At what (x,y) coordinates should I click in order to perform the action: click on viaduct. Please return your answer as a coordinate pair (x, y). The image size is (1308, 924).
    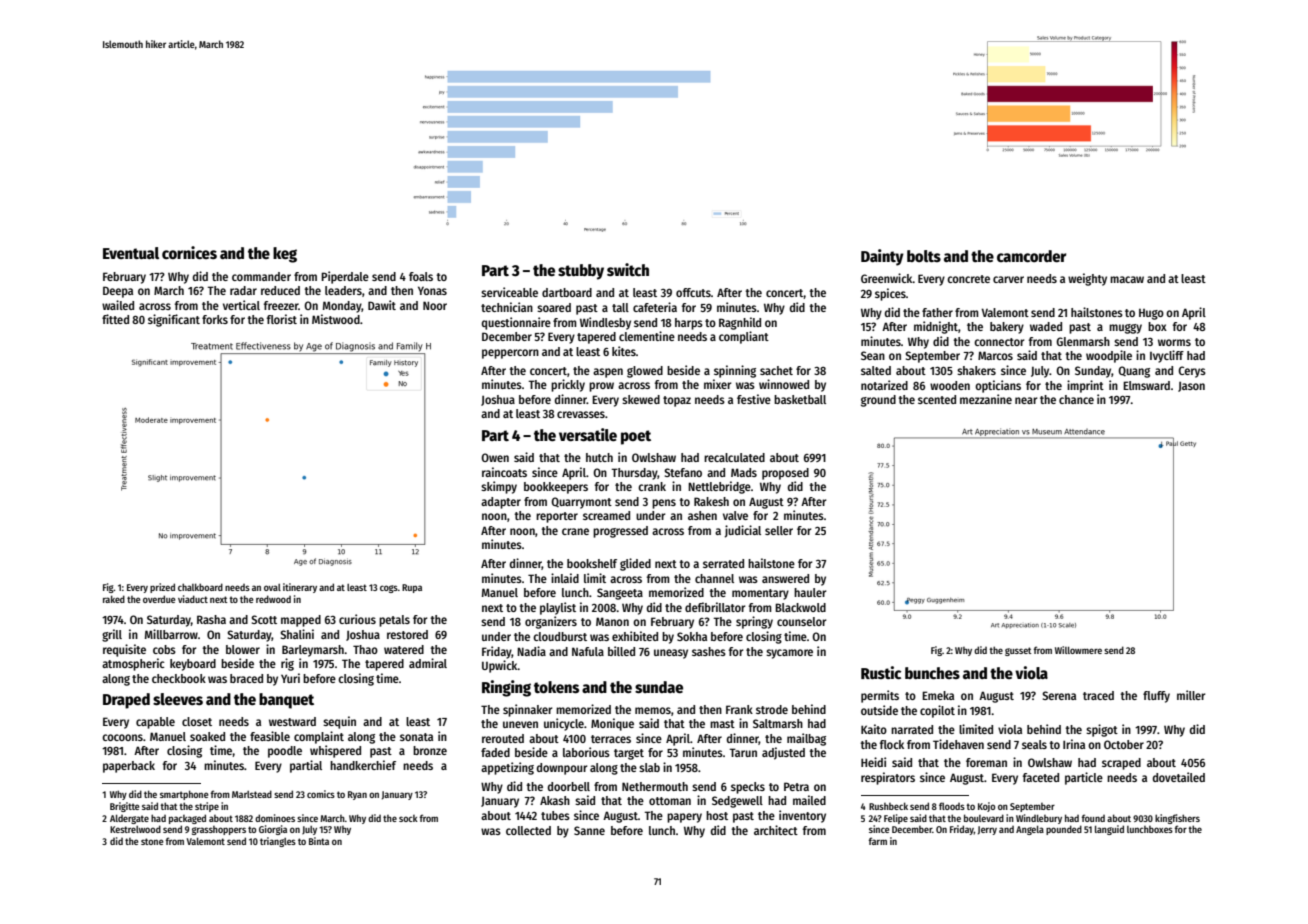
    Looking at the image, I should click on (193, 599).
